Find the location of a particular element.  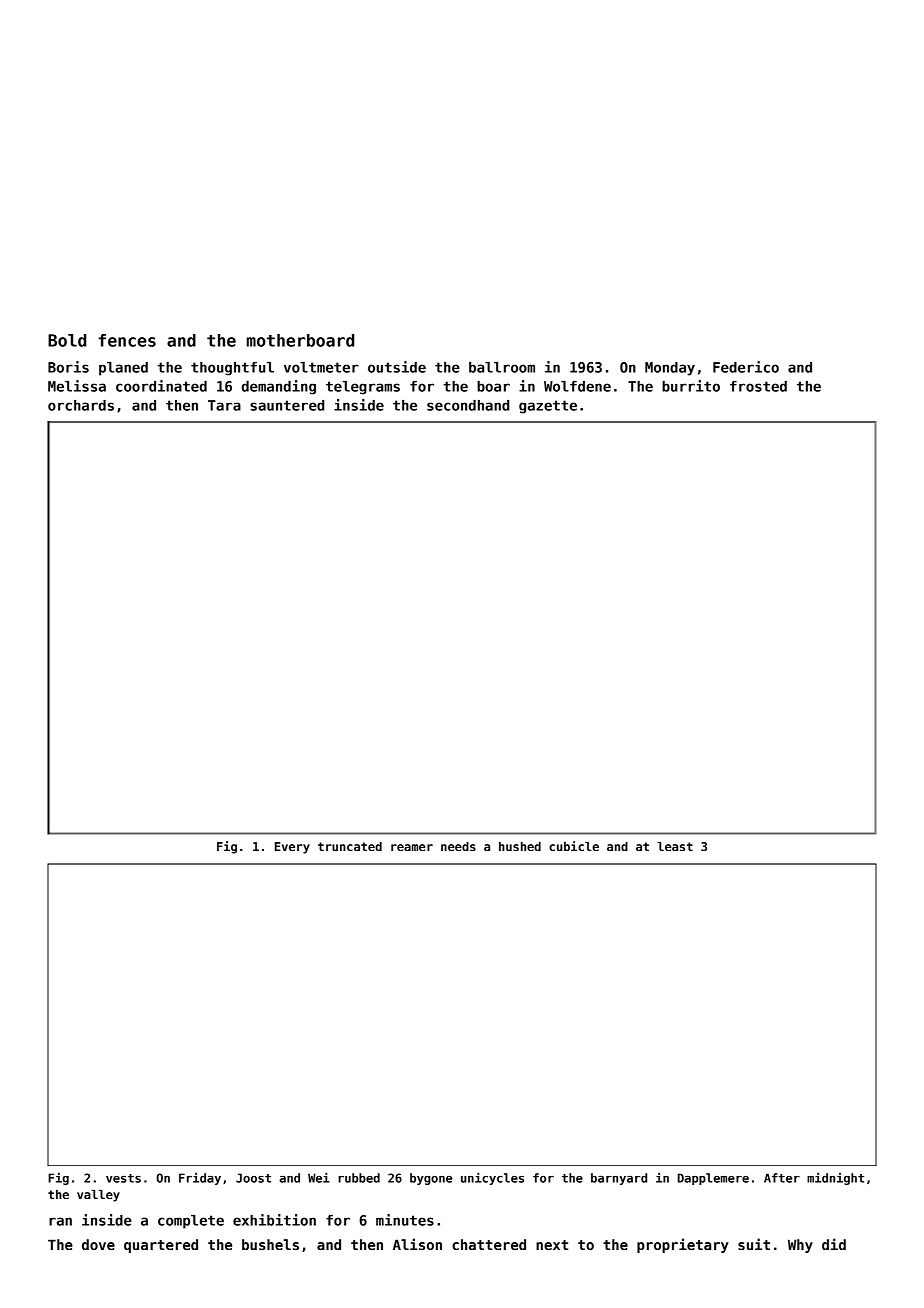

fences is located at coordinates (127, 340).
